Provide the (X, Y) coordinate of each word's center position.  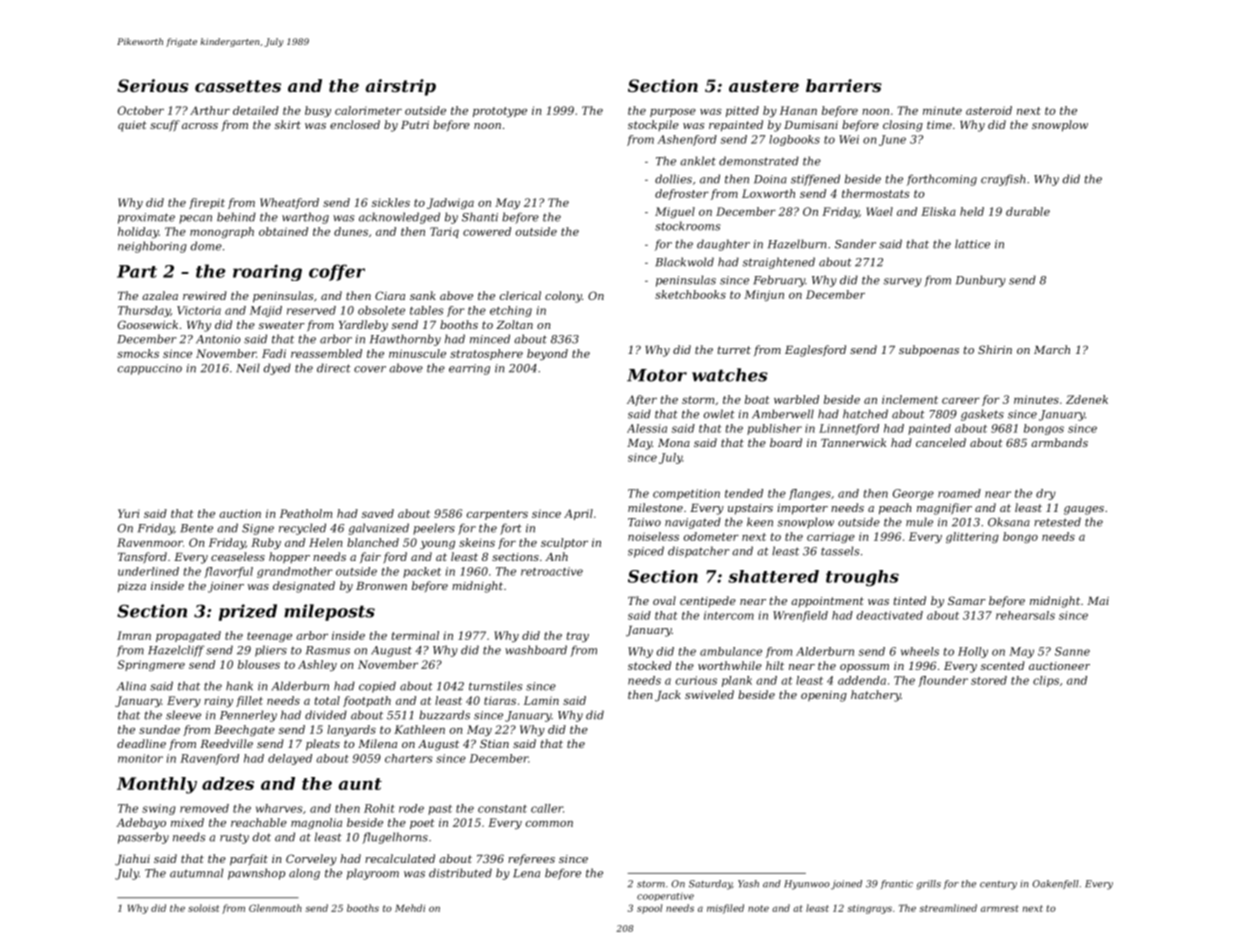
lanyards (351, 730)
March (1052, 349)
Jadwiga (450, 203)
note (758, 908)
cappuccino (150, 369)
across (200, 126)
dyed (277, 369)
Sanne (1072, 651)
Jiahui (132, 860)
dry (1046, 494)
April (578, 514)
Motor (657, 375)
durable (1028, 211)
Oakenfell (1055, 884)
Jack (668, 696)
